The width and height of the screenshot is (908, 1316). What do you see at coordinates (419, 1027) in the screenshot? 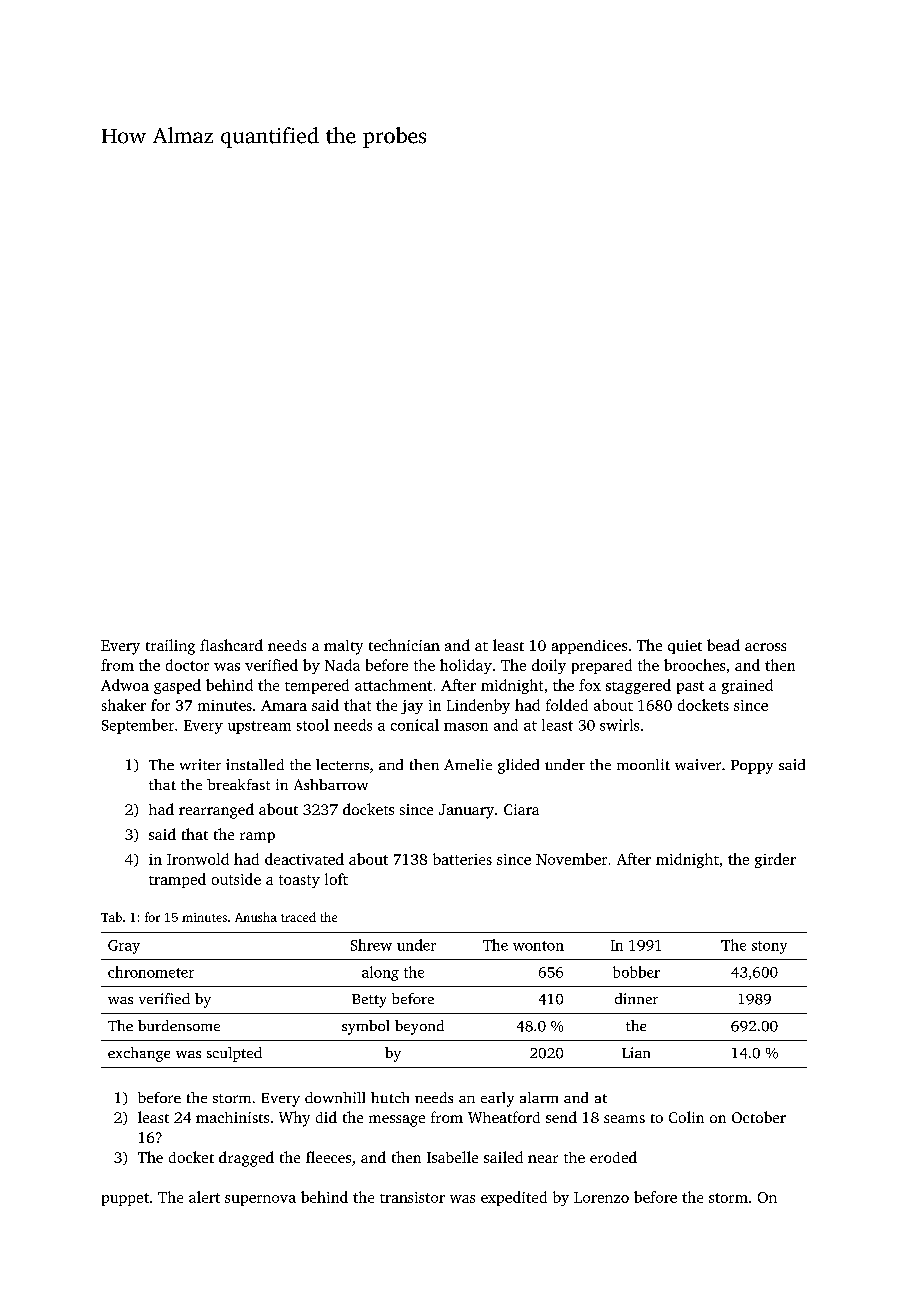
I see `beyond` at bounding box center [419, 1027].
